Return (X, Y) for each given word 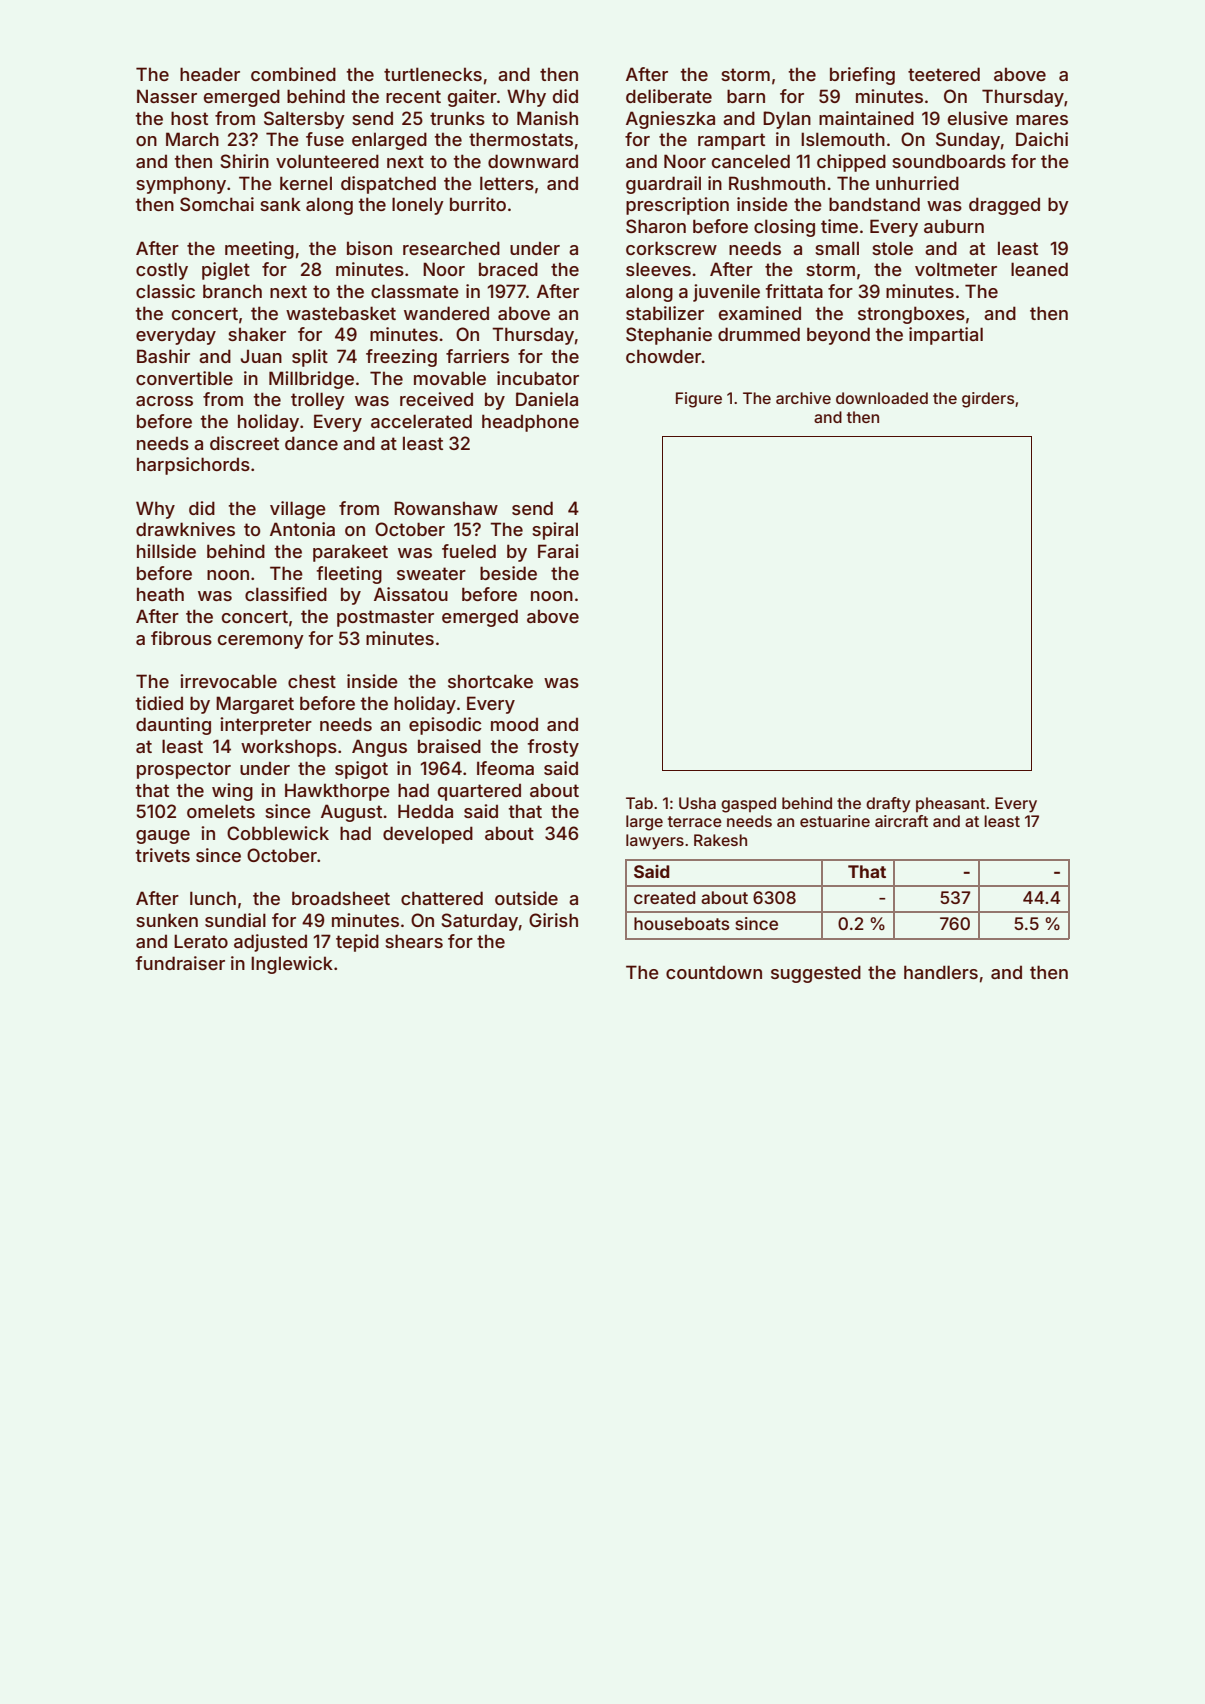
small (837, 248)
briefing (862, 76)
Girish (553, 920)
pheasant (950, 804)
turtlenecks (433, 74)
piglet (226, 271)
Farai (558, 551)
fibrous (181, 638)
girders (988, 400)
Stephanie (669, 336)
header (210, 74)
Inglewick (292, 965)
